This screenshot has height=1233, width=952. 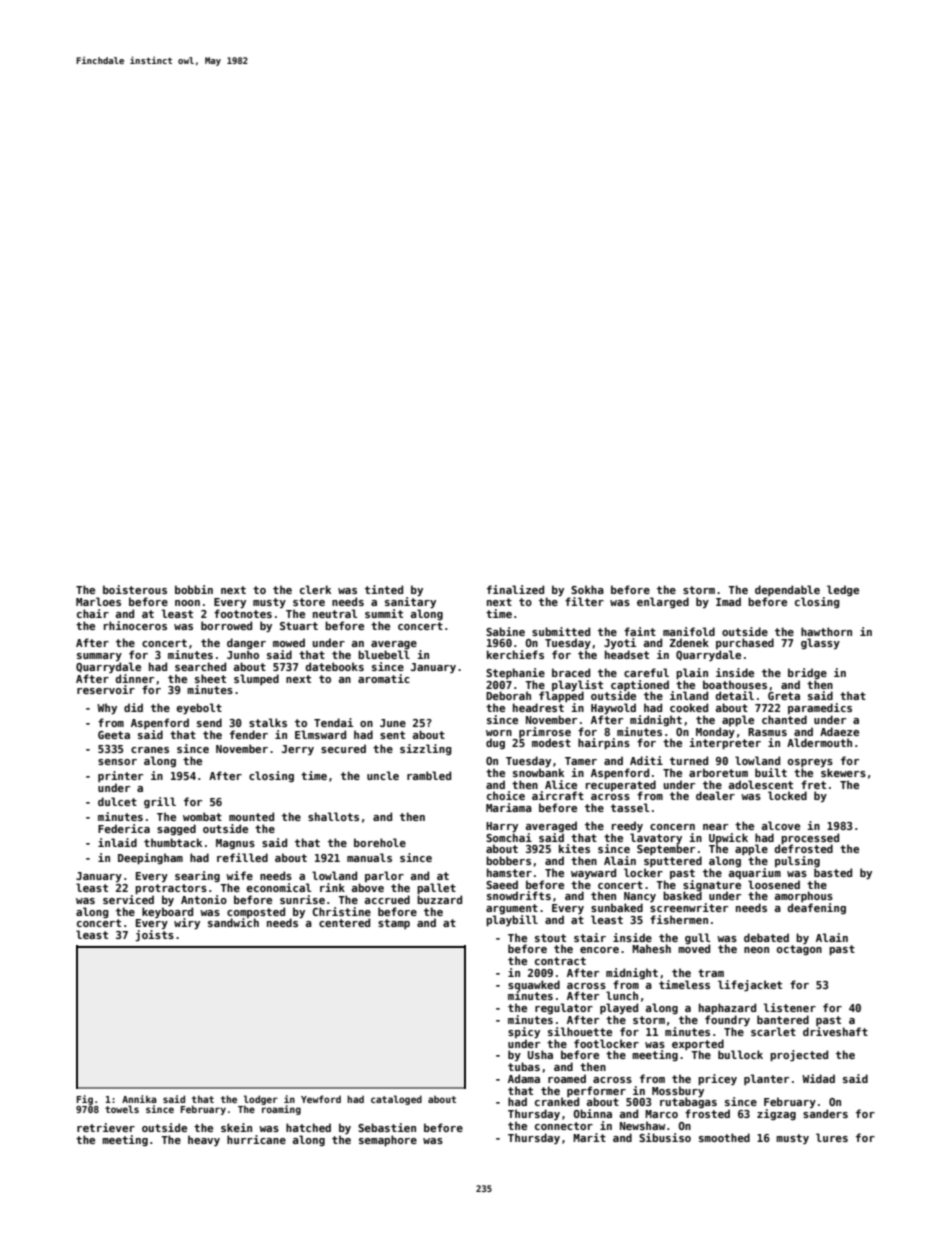 What do you see at coordinates (817, 908) in the screenshot?
I see `deafening` at bounding box center [817, 908].
